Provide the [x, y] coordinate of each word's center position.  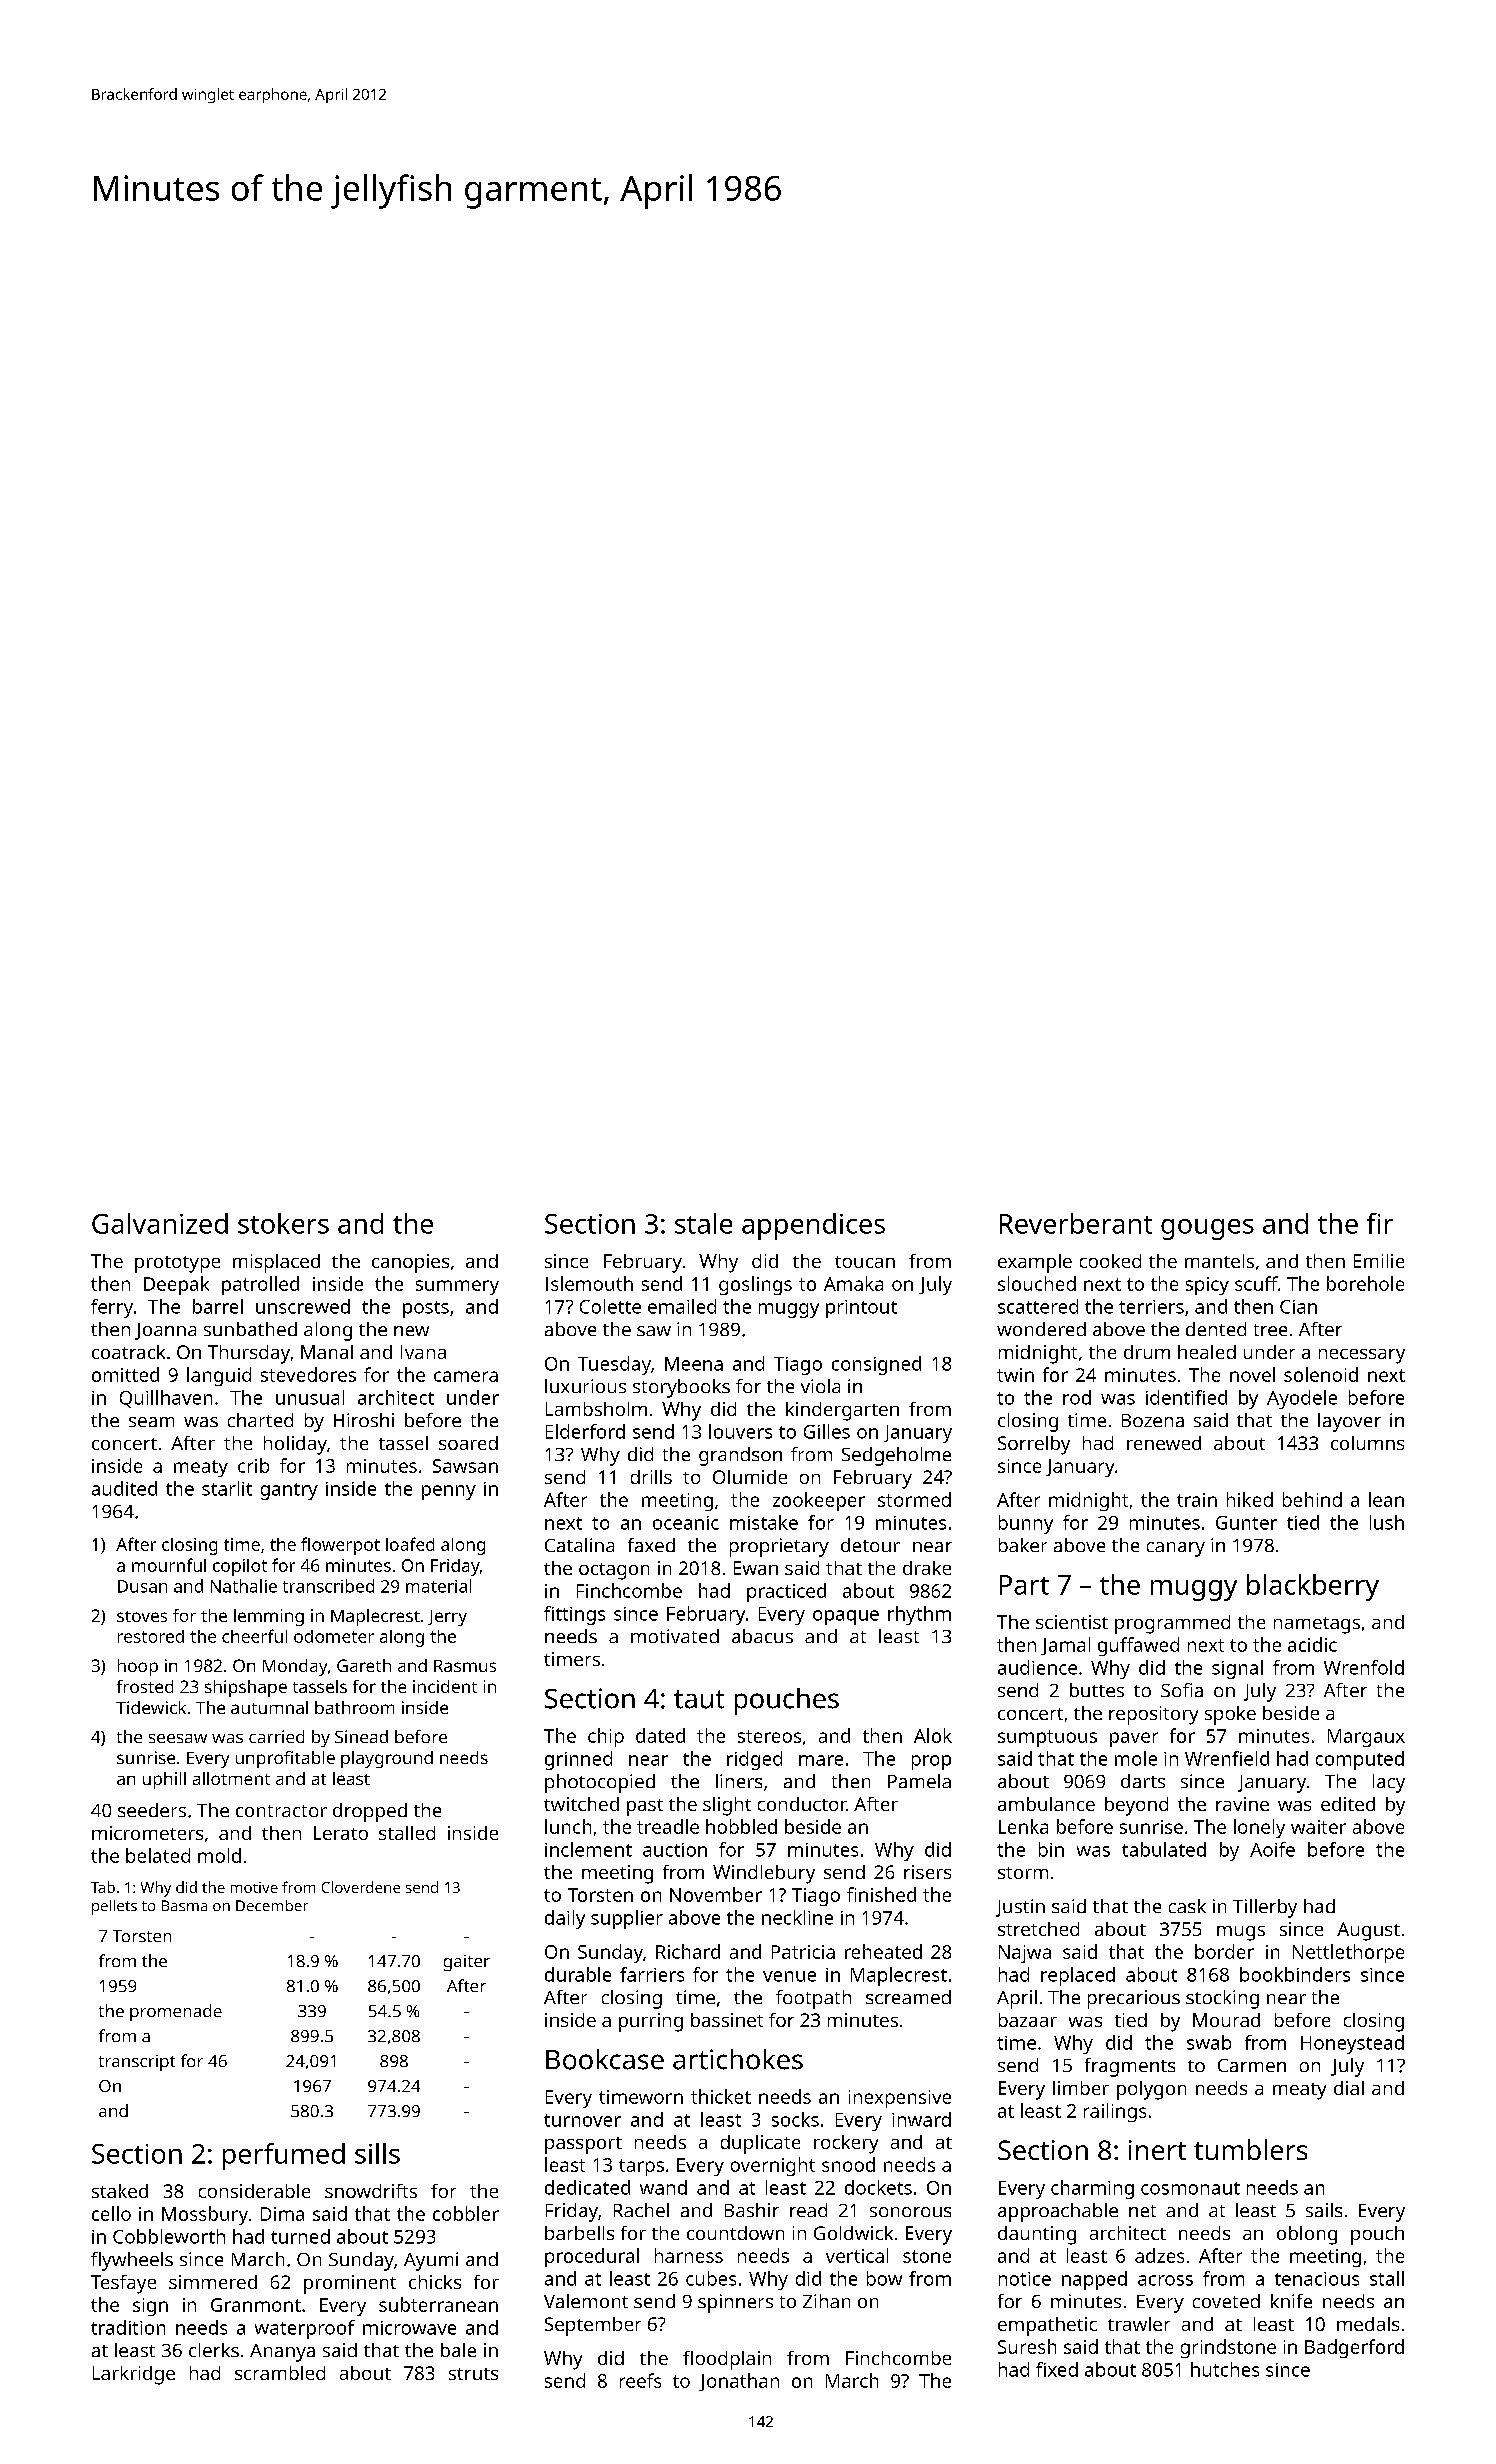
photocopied [600, 1783]
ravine [1242, 1804]
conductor [802, 1804]
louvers [740, 1431]
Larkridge [134, 2375]
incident [445, 1686]
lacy [1389, 1783]
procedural [592, 2257]
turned [300, 2236]
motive [254, 1887]
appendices [813, 1226]
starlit [227, 1488]
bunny [1026, 1524]
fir [1380, 1223]
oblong [1307, 2235]
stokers [283, 1223]
